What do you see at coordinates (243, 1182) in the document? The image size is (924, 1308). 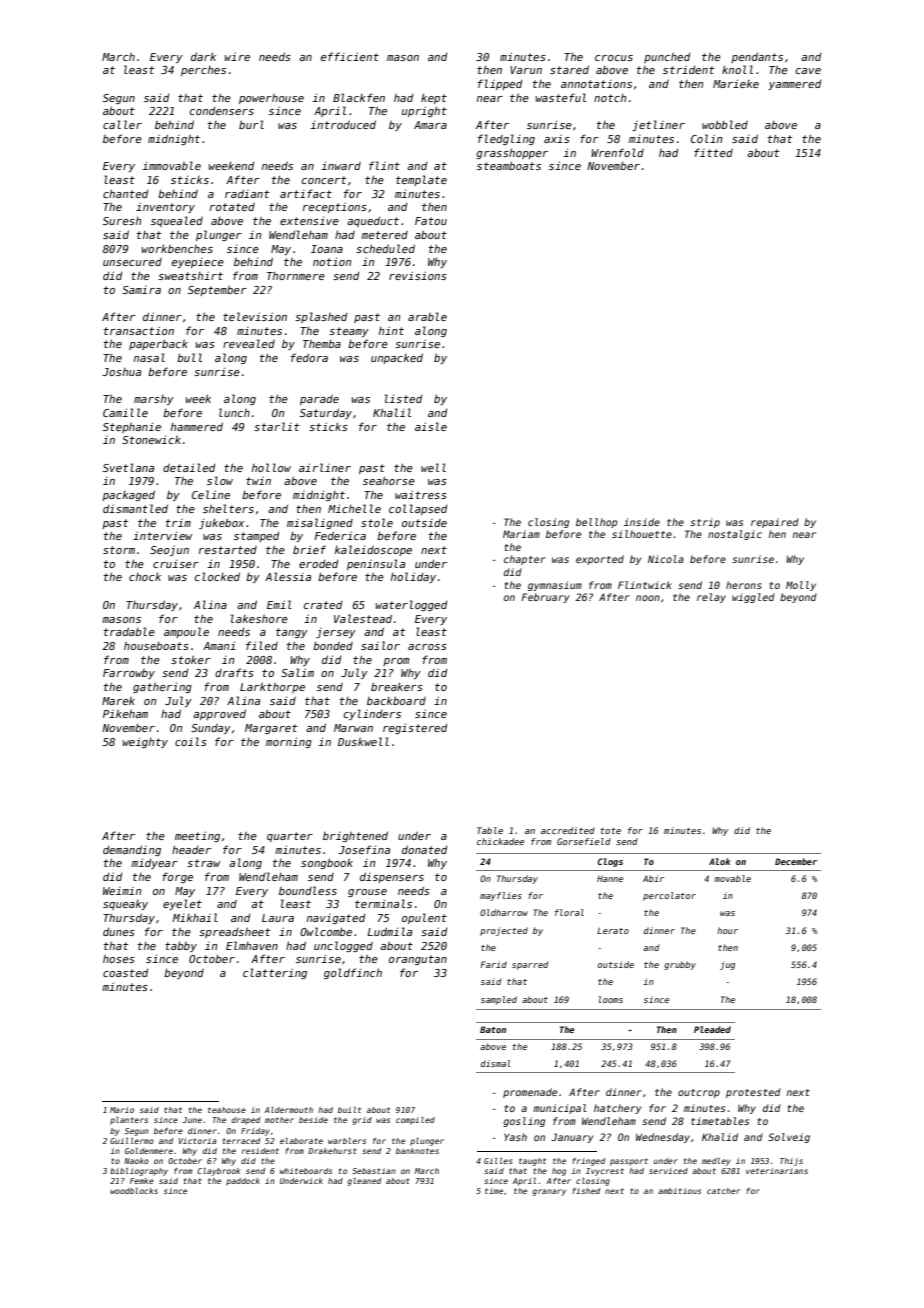 I see `paddock` at bounding box center [243, 1182].
